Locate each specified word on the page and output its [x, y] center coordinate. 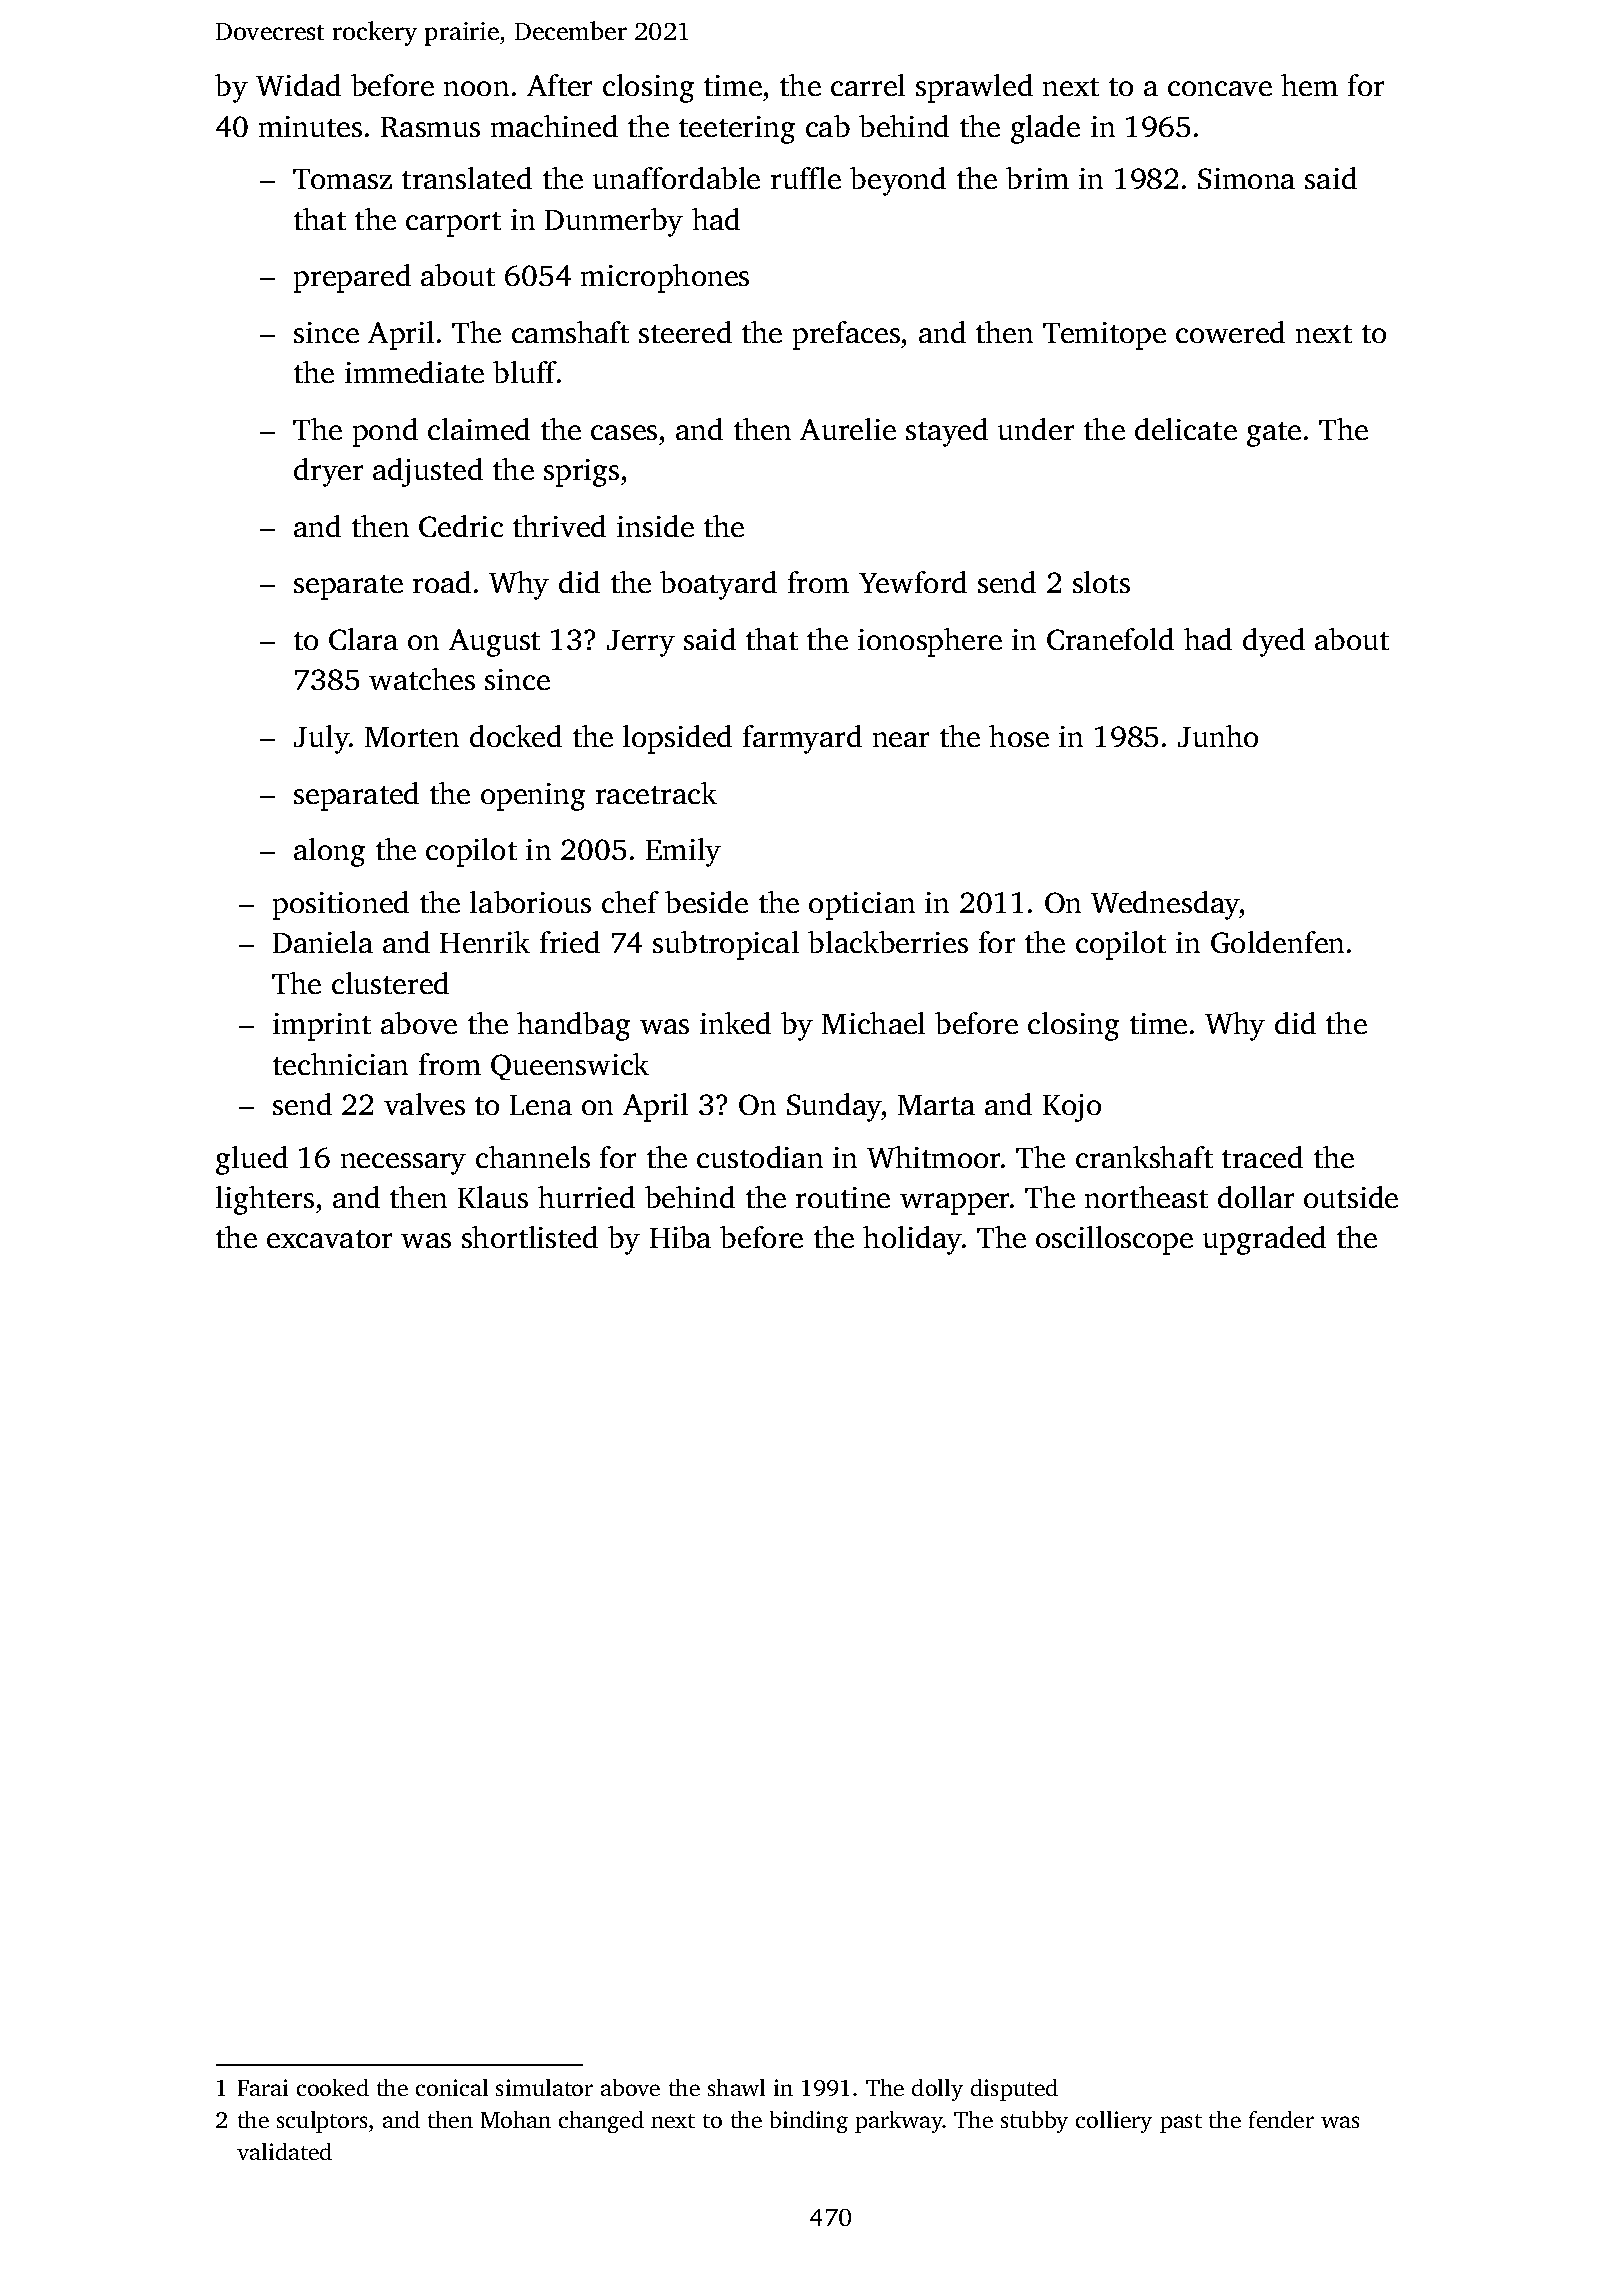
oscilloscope [1114, 1240]
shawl [736, 2087]
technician [340, 1064]
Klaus [493, 1197]
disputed [1014, 2090]
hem [1309, 85]
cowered [1230, 332]
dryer [328, 472]
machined [554, 126]
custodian [760, 1157]
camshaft [570, 332]
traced [1262, 1157]
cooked [333, 2087]
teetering [737, 130]
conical [452, 2087]
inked [735, 1023]
